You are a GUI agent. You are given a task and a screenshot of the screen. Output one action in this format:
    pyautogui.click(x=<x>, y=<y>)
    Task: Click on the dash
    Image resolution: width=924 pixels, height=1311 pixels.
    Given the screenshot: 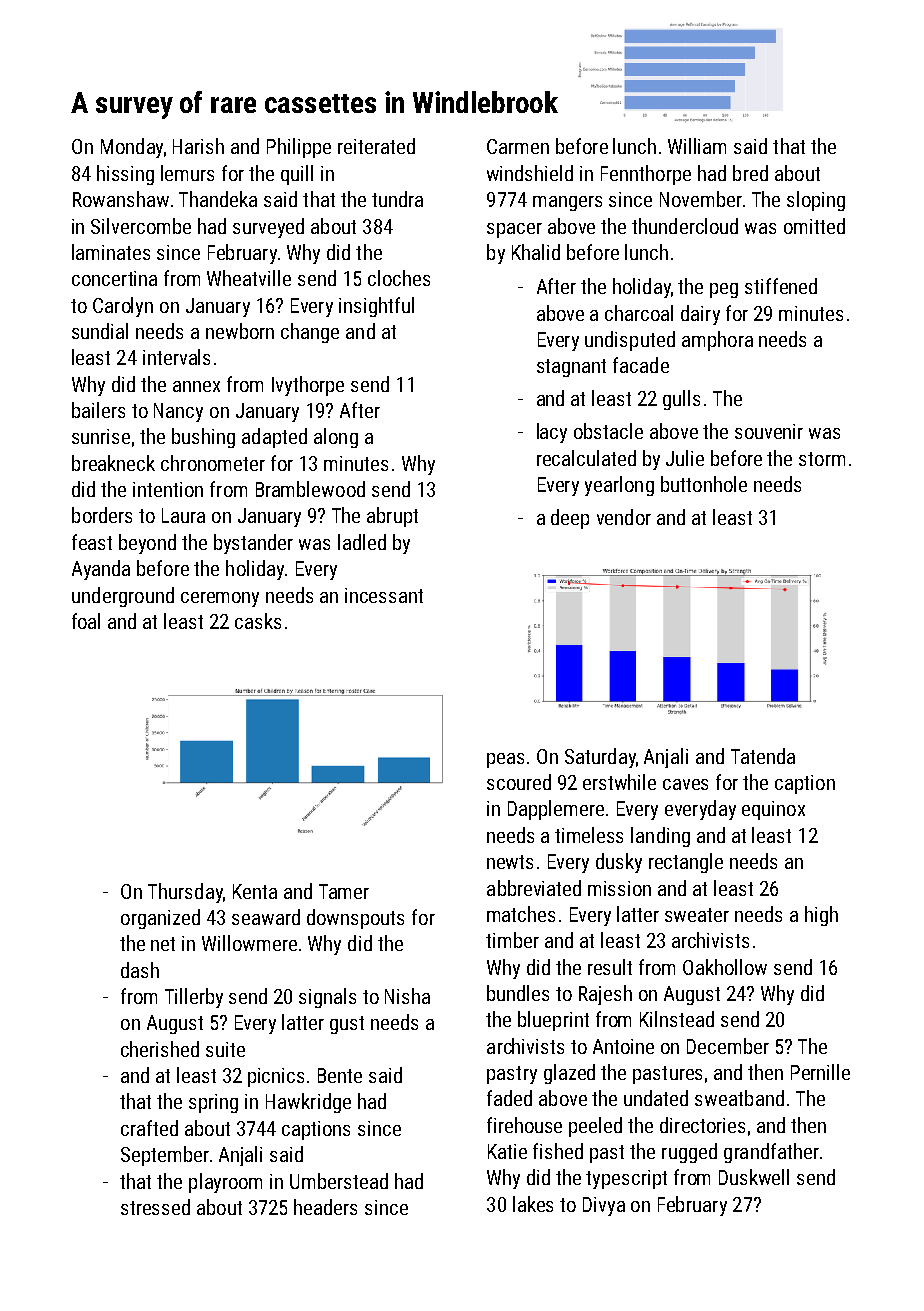 What is the action you would take?
    pyautogui.click(x=140, y=970)
